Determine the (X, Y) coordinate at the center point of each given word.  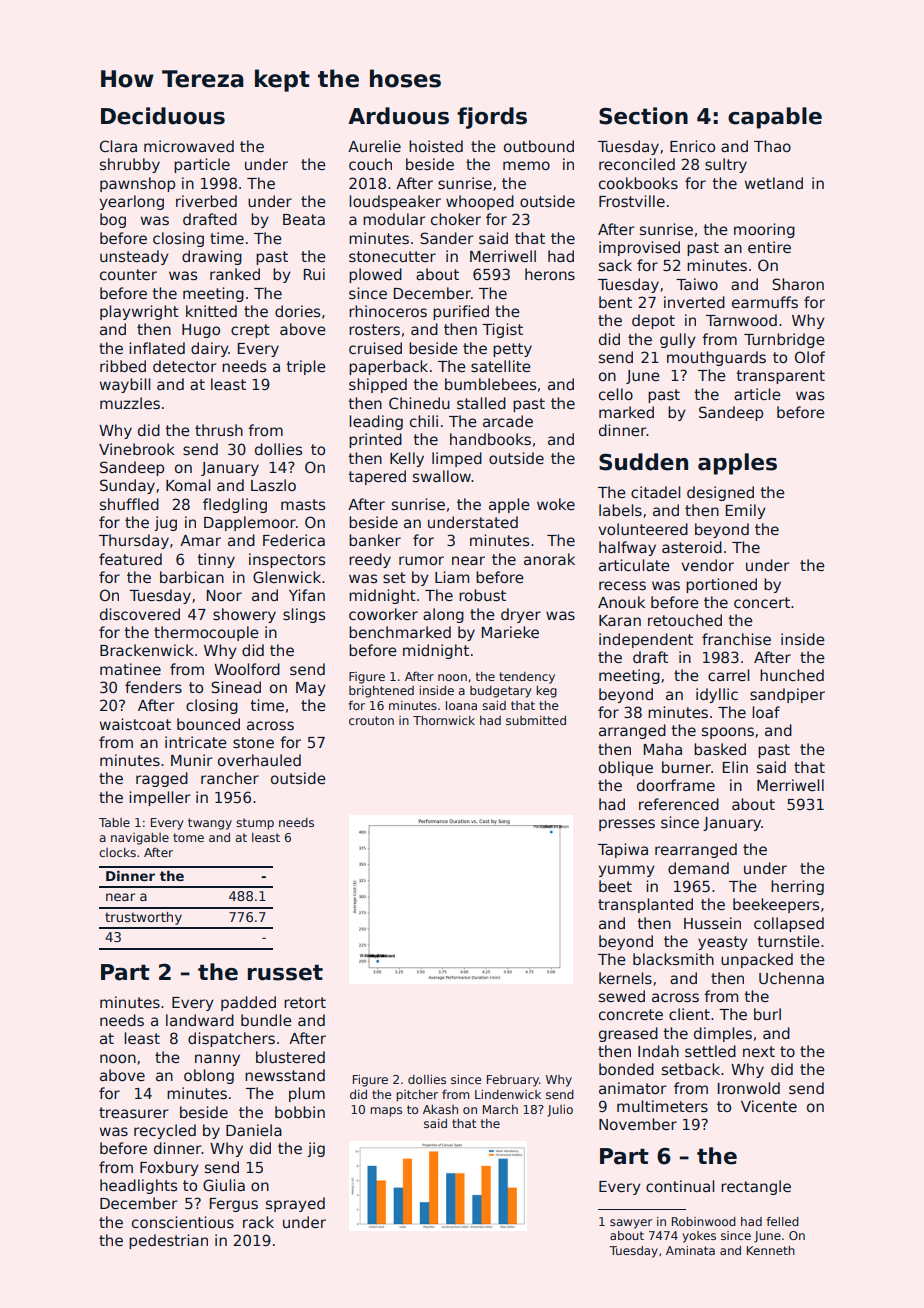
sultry (726, 165)
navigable (140, 839)
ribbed (123, 366)
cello (616, 394)
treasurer (134, 1112)
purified (461, 312)
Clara (118, 146)
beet (615, 886)
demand (698, 868)
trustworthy (143, 918)
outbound (539, 146)
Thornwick (444, 720)
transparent (780, 377)
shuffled (129, 504)
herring (797, 887)
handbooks (490, 439)
